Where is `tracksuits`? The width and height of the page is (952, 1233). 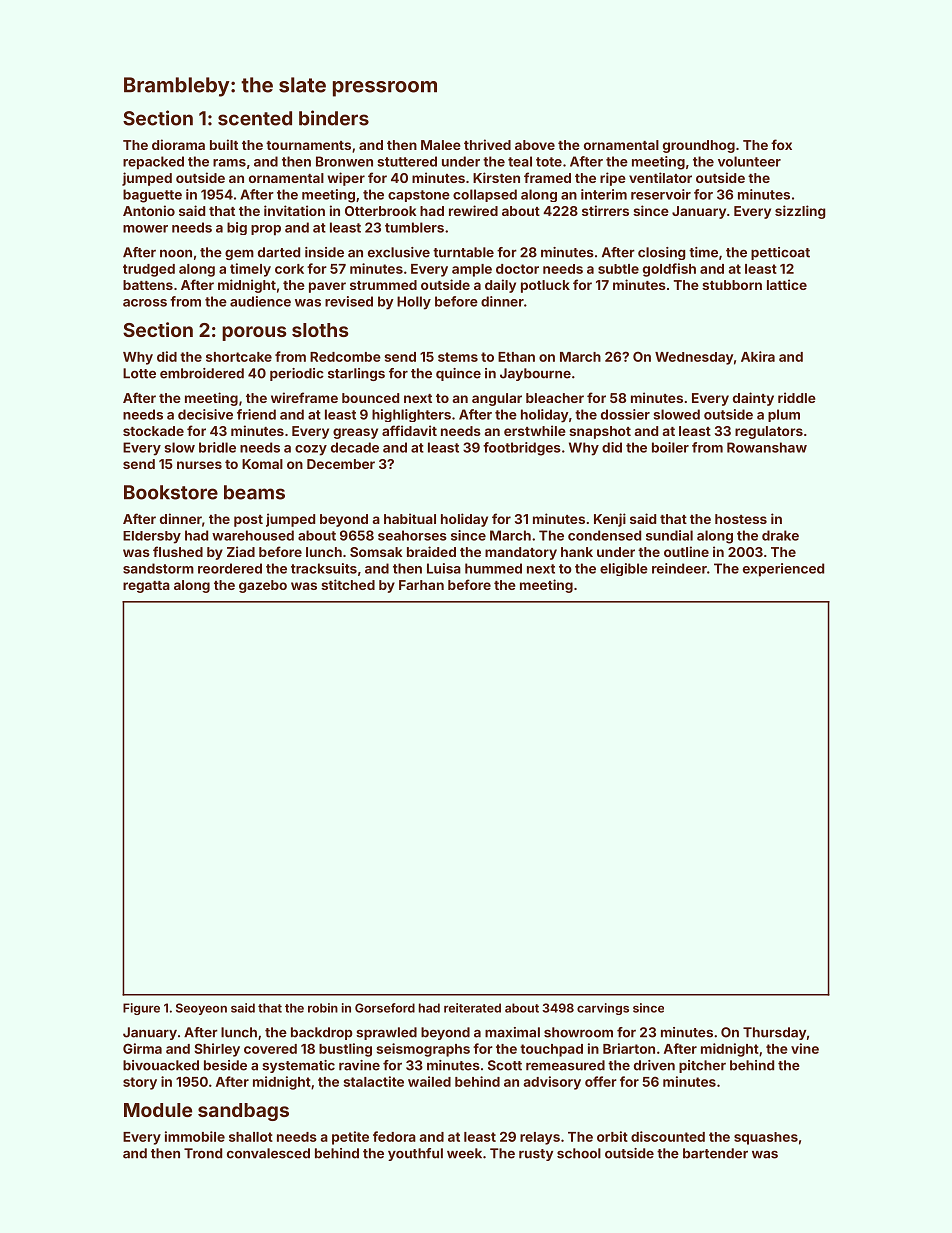
tracksuits is located at coordinates (324, 568).
